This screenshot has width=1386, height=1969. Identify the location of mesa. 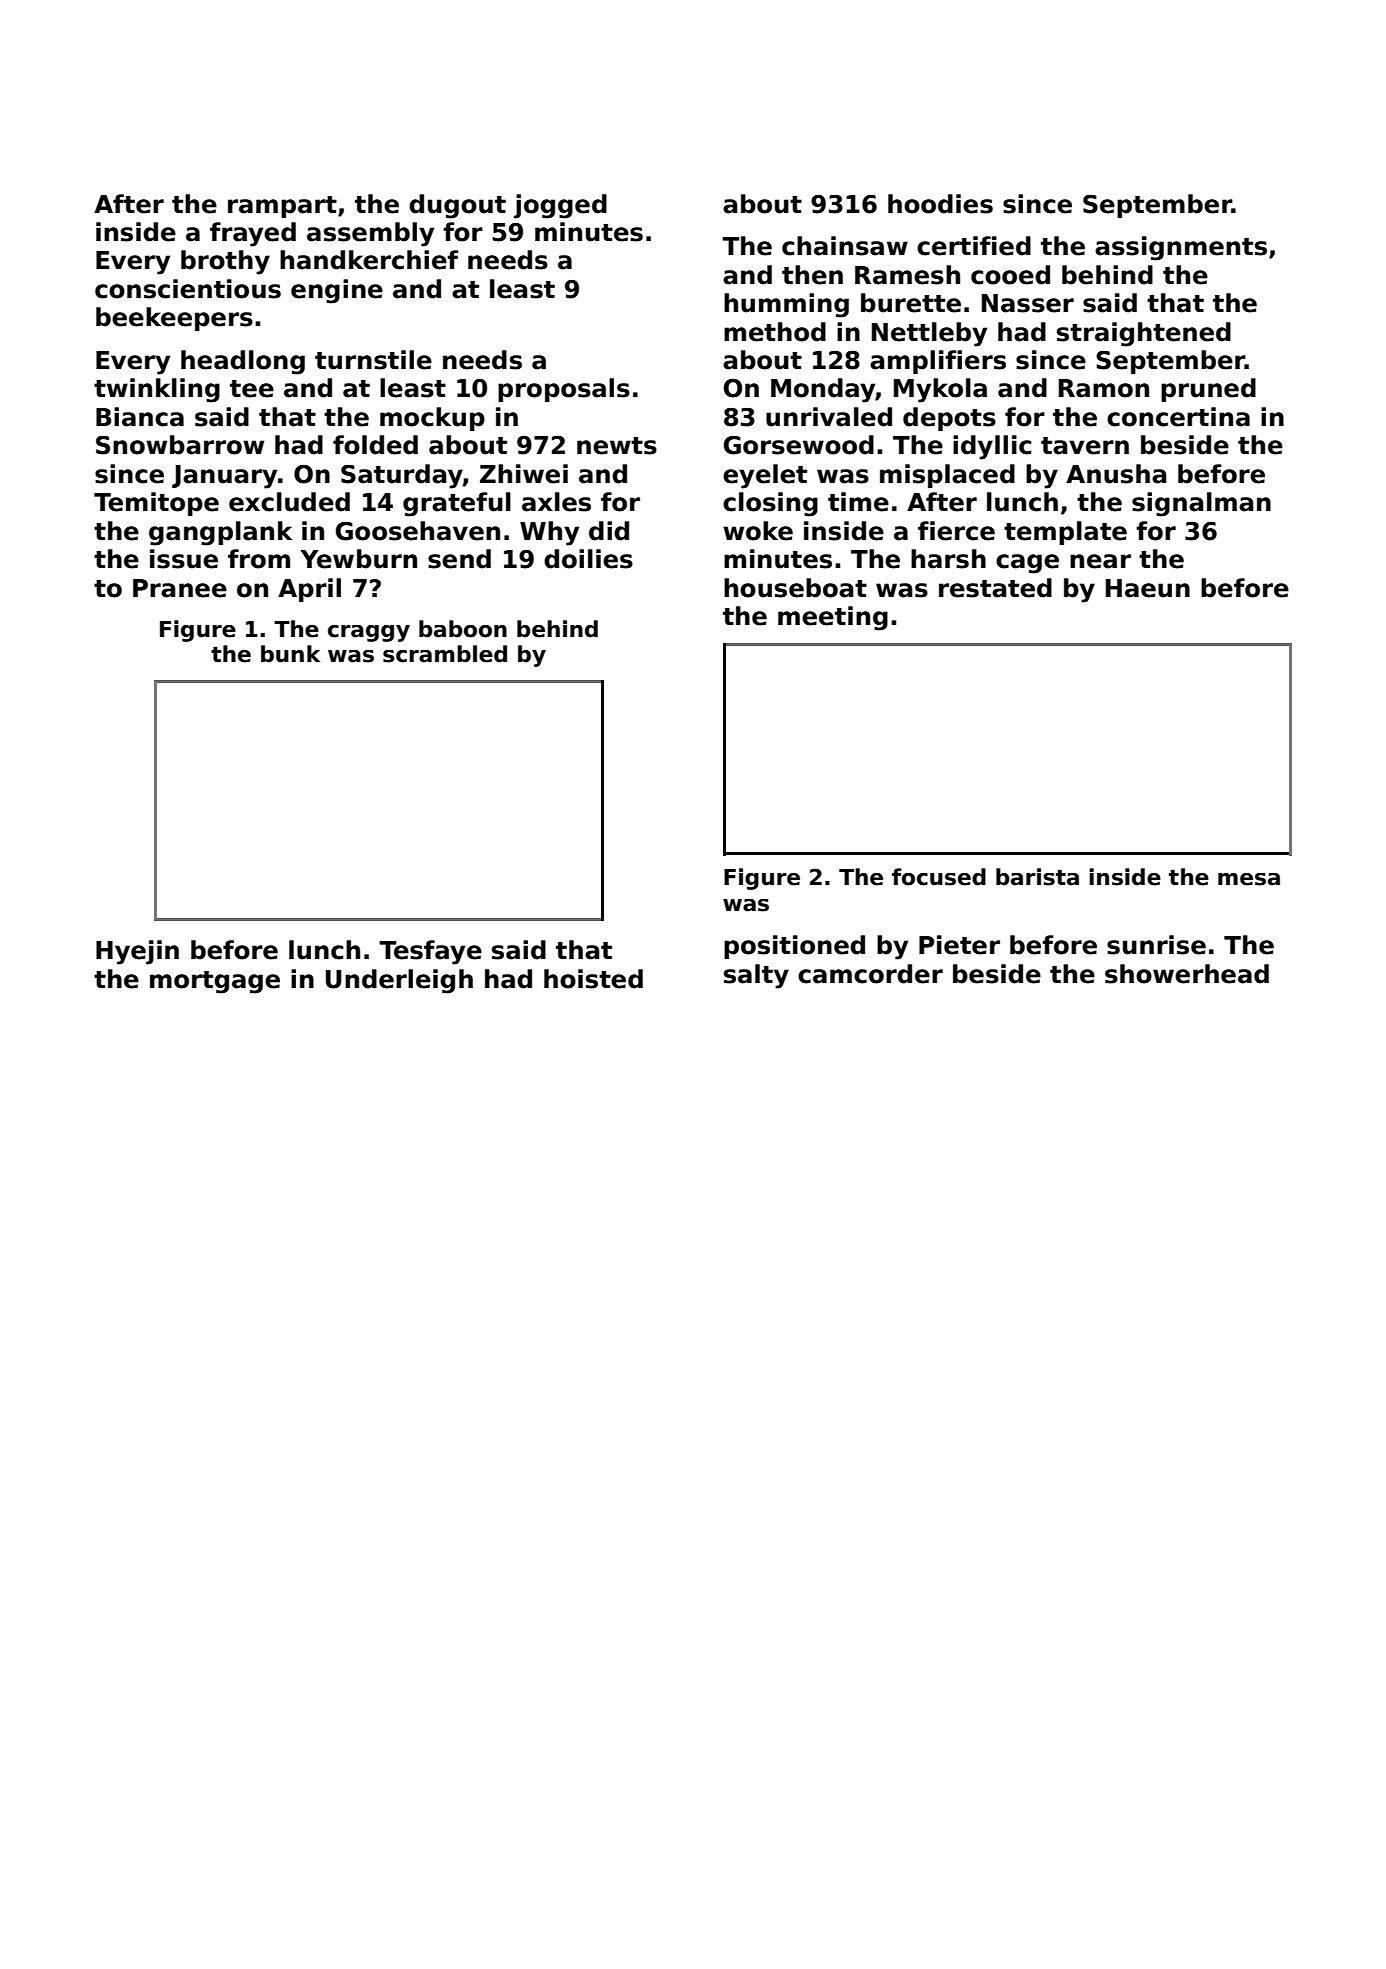
(1249, 879).
